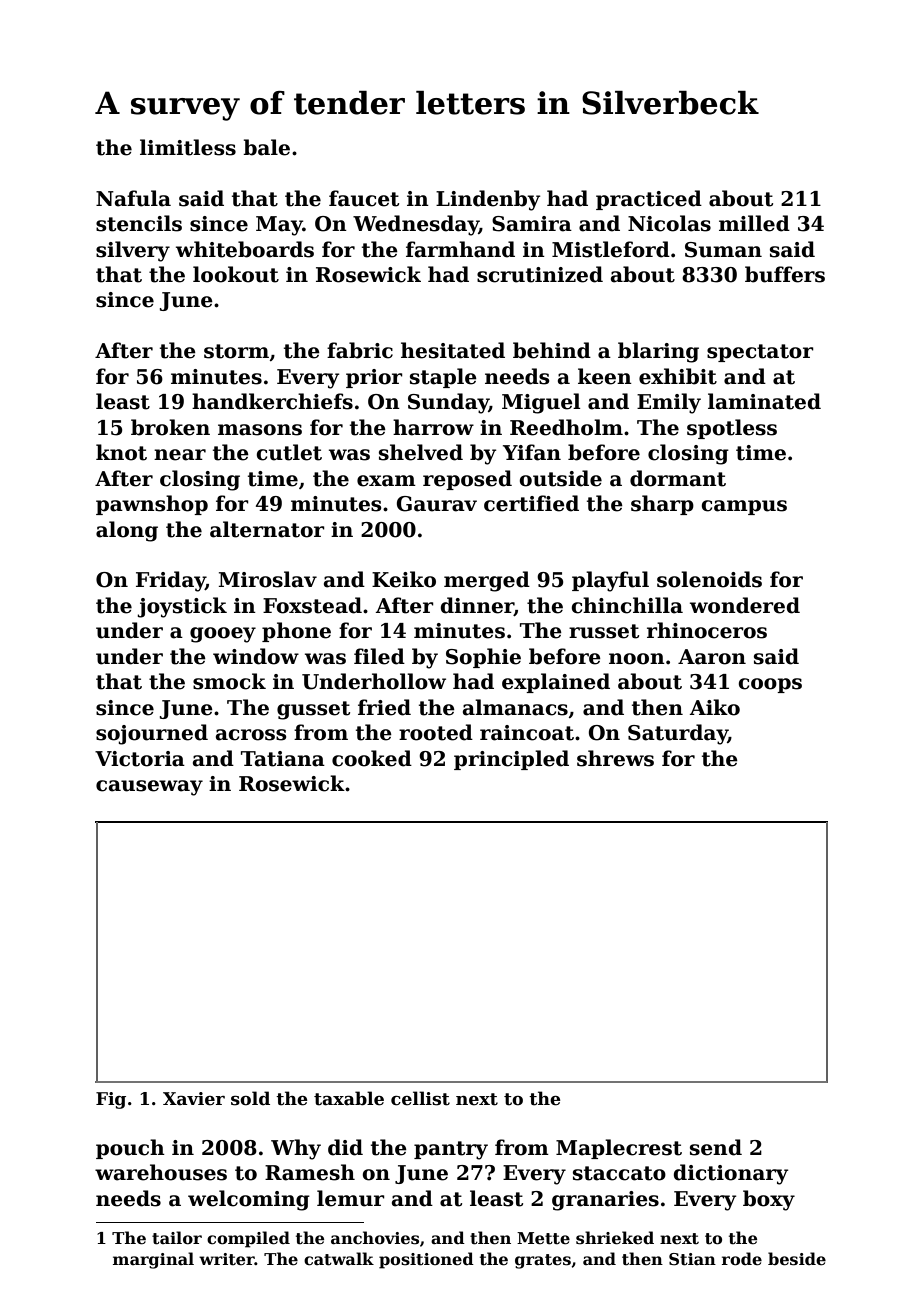 The image size is (924, 1308). Describe the element at coordinates (194, 1099) in the page. I see `Xavier` at that location.
